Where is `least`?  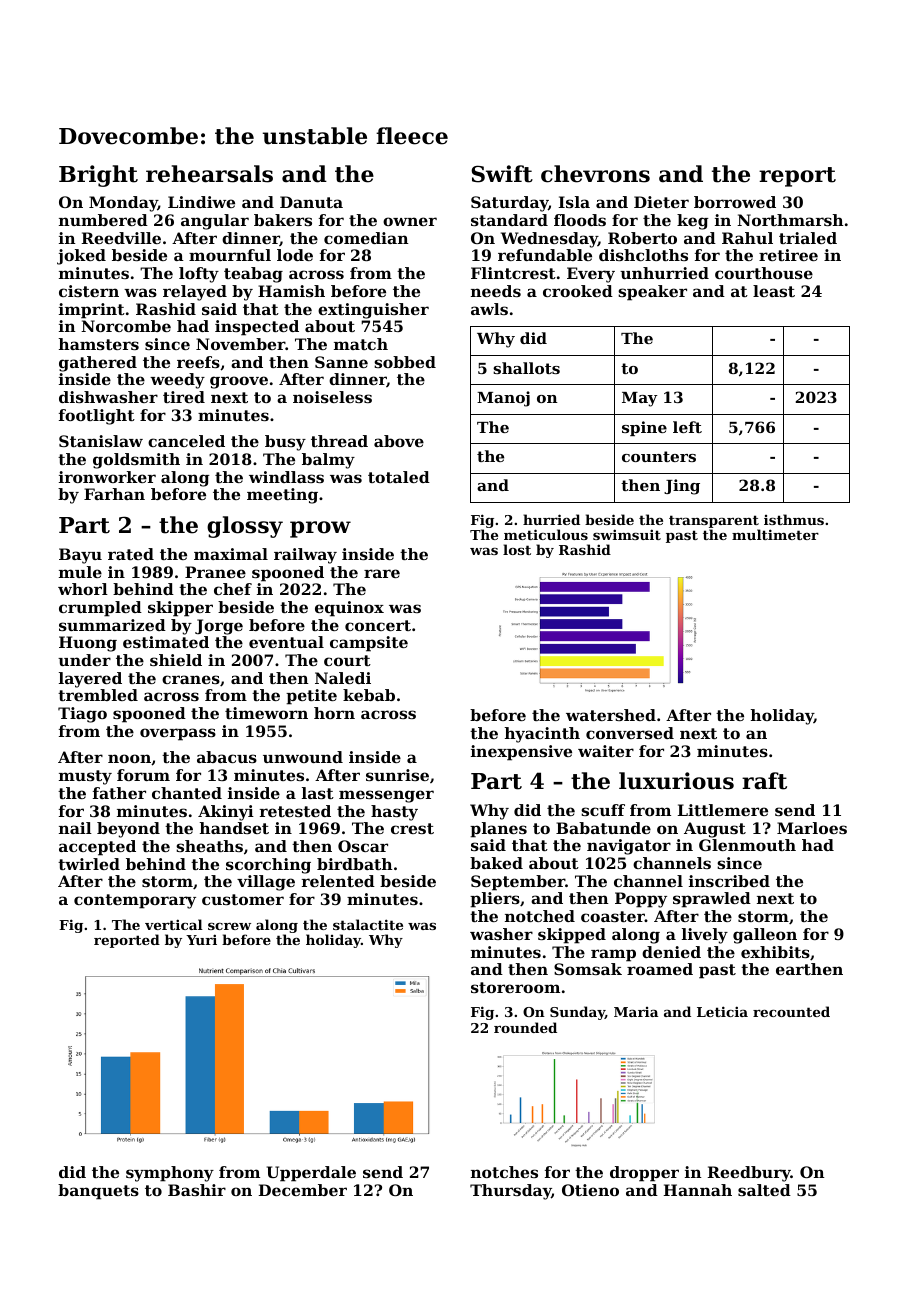 least is located at coordinates (774, 291).
